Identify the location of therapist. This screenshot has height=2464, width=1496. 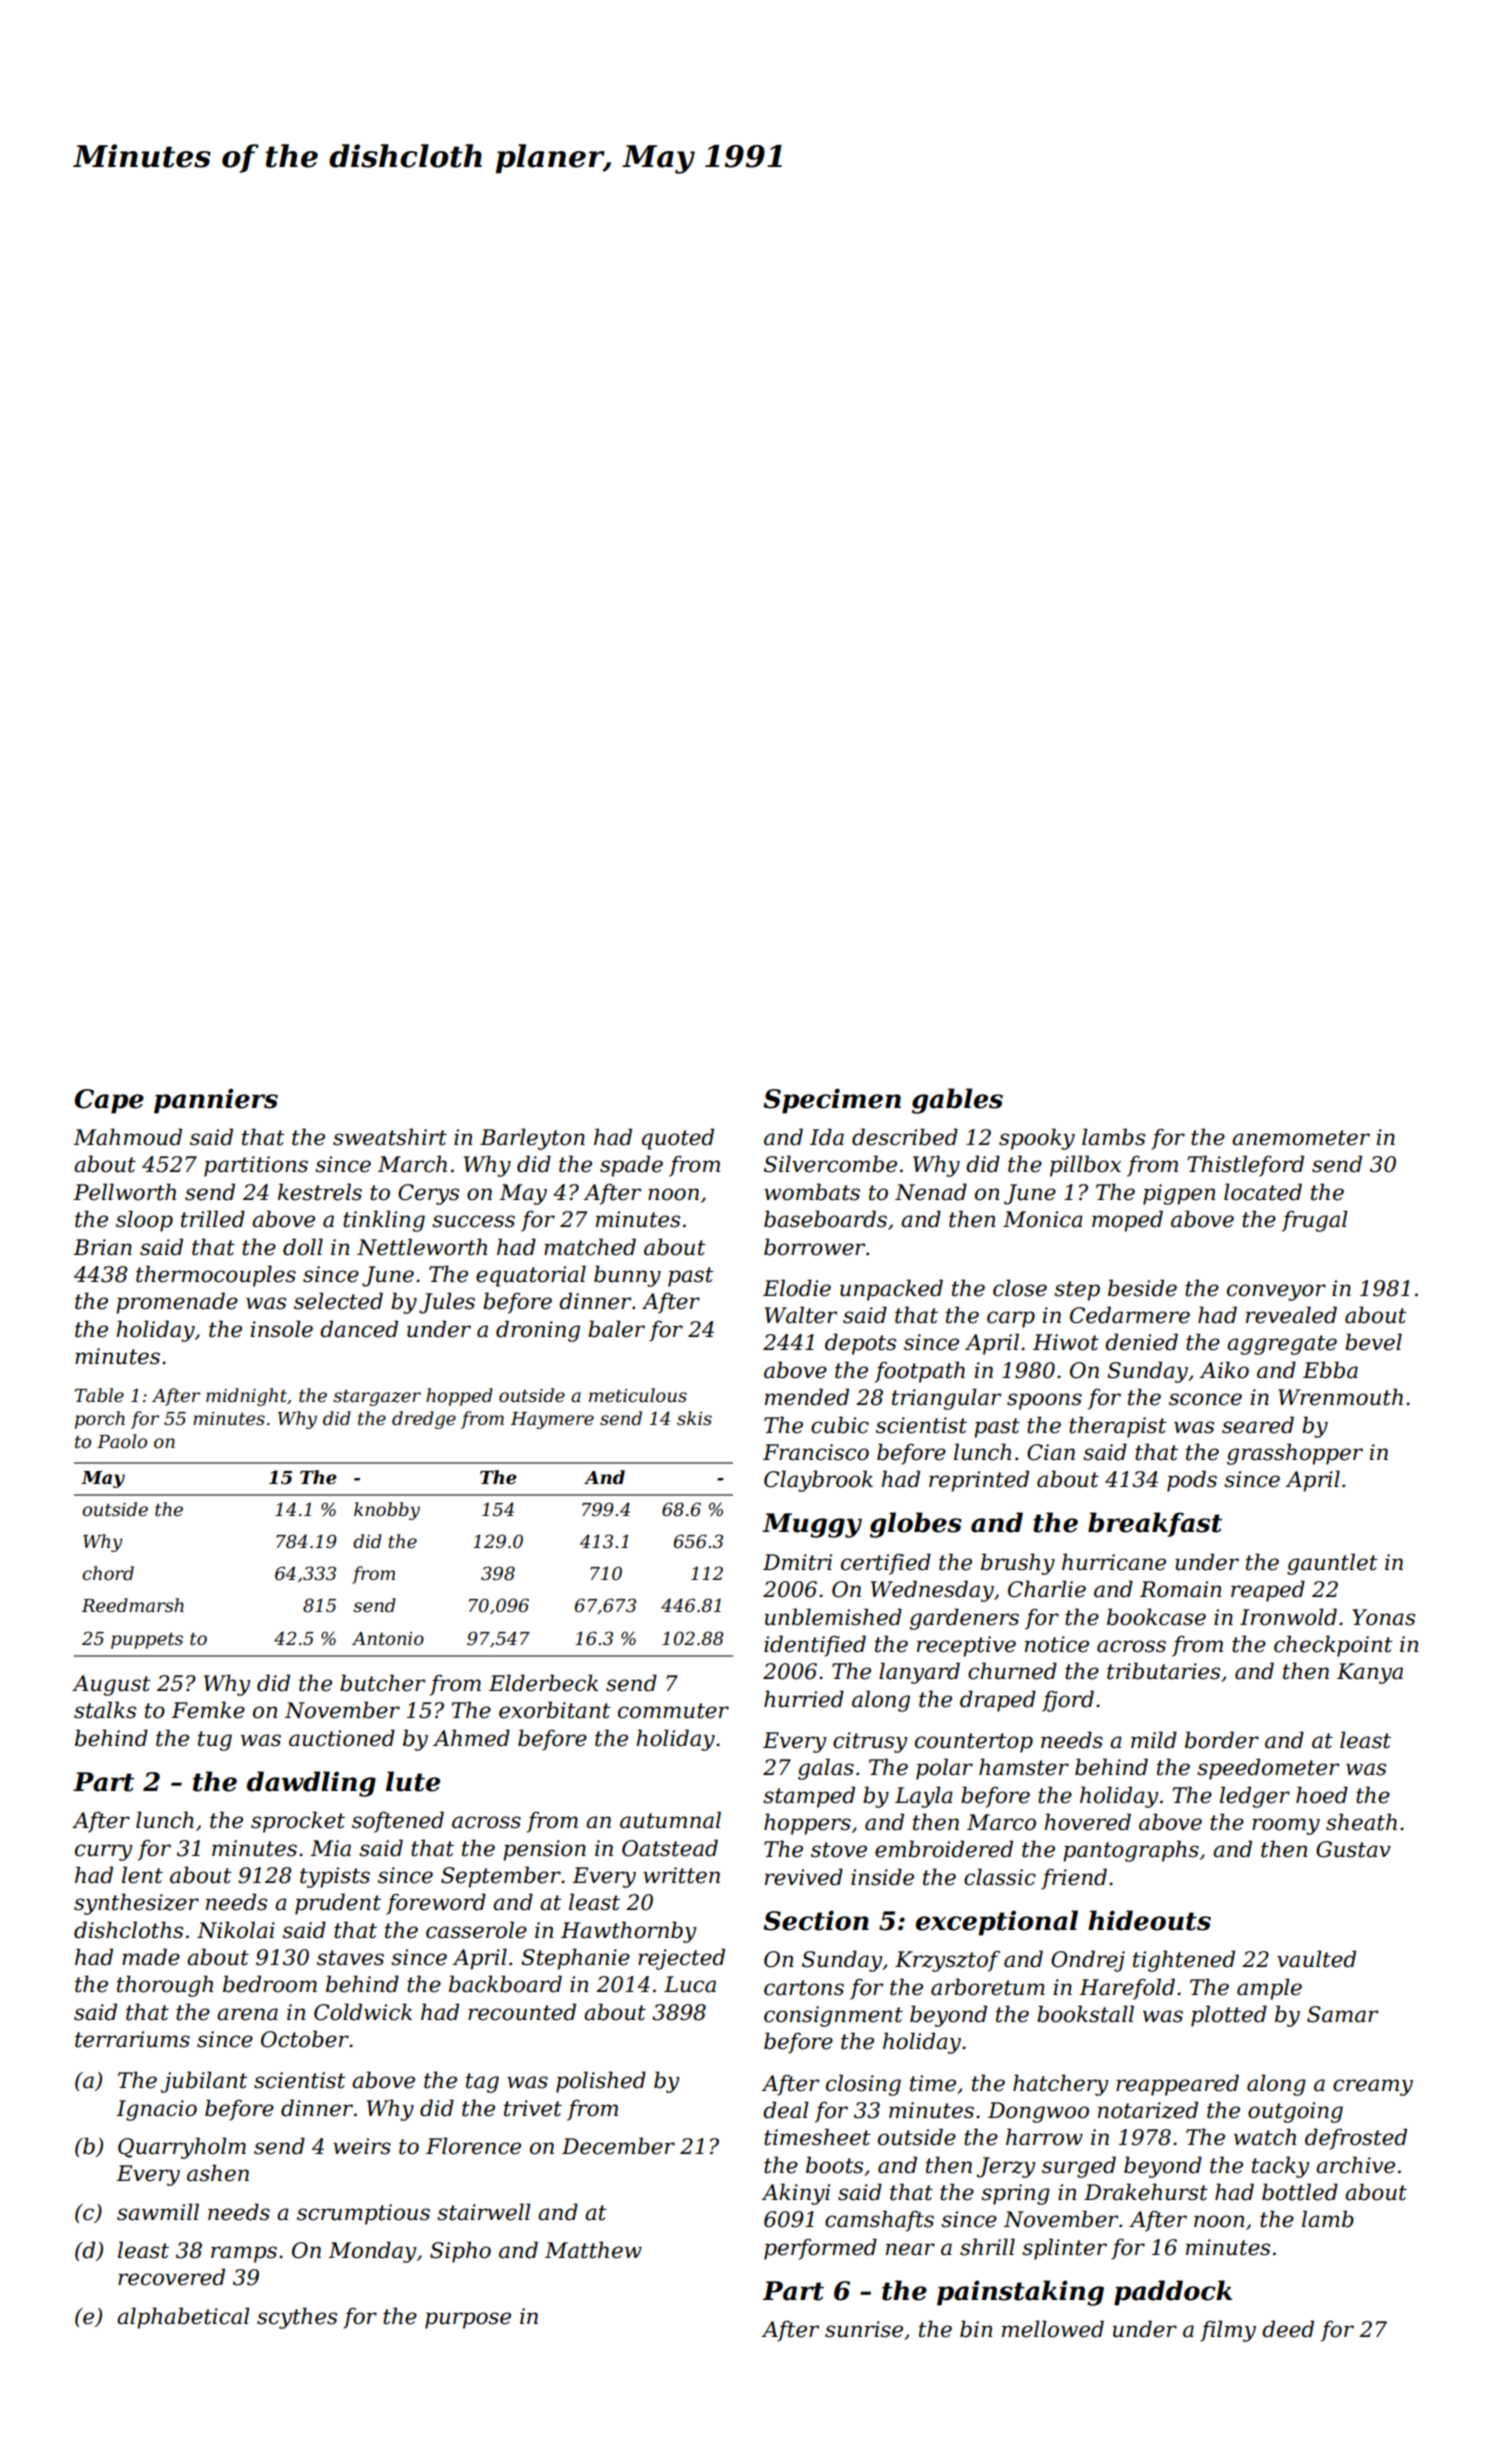
(1118, 1427).
